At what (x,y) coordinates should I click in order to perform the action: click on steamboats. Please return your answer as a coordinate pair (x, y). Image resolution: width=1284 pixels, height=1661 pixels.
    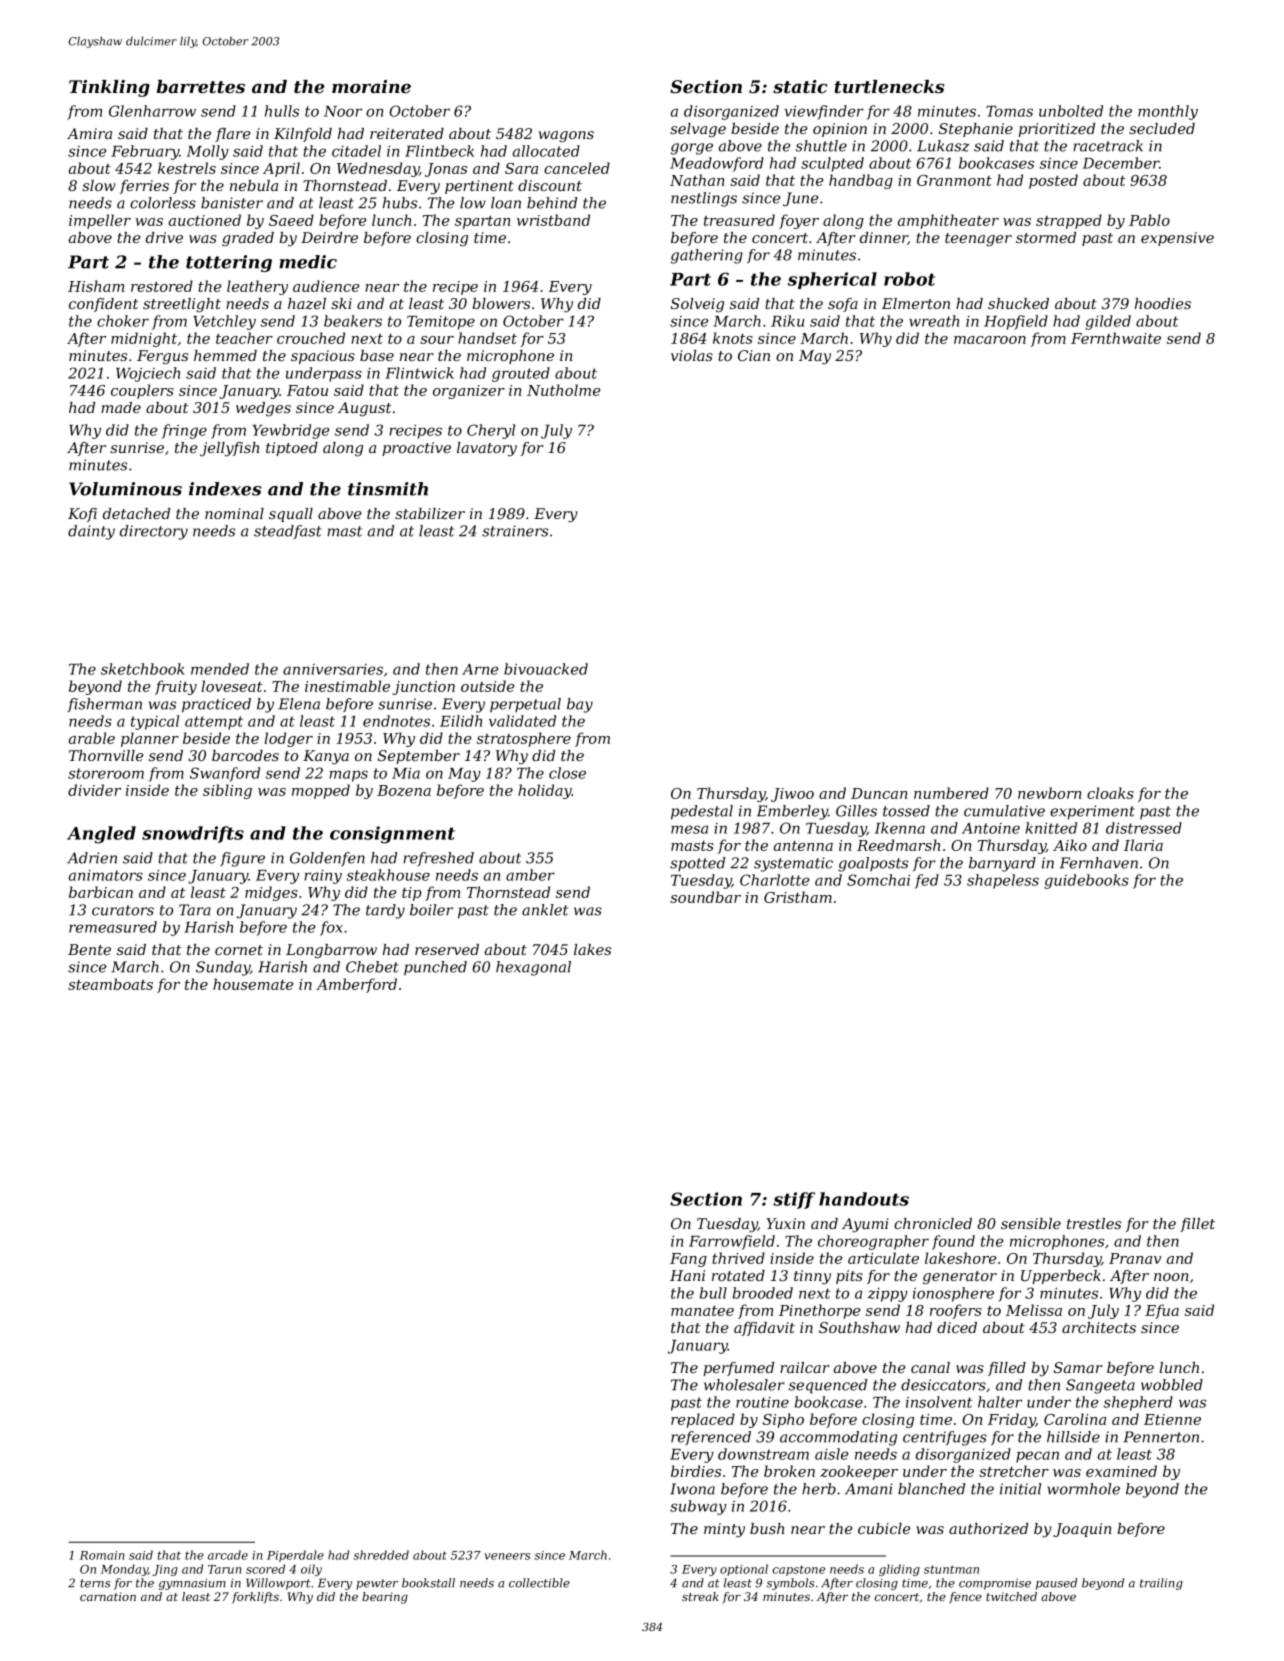
    Looking at the image, I should click on (110, 984).
